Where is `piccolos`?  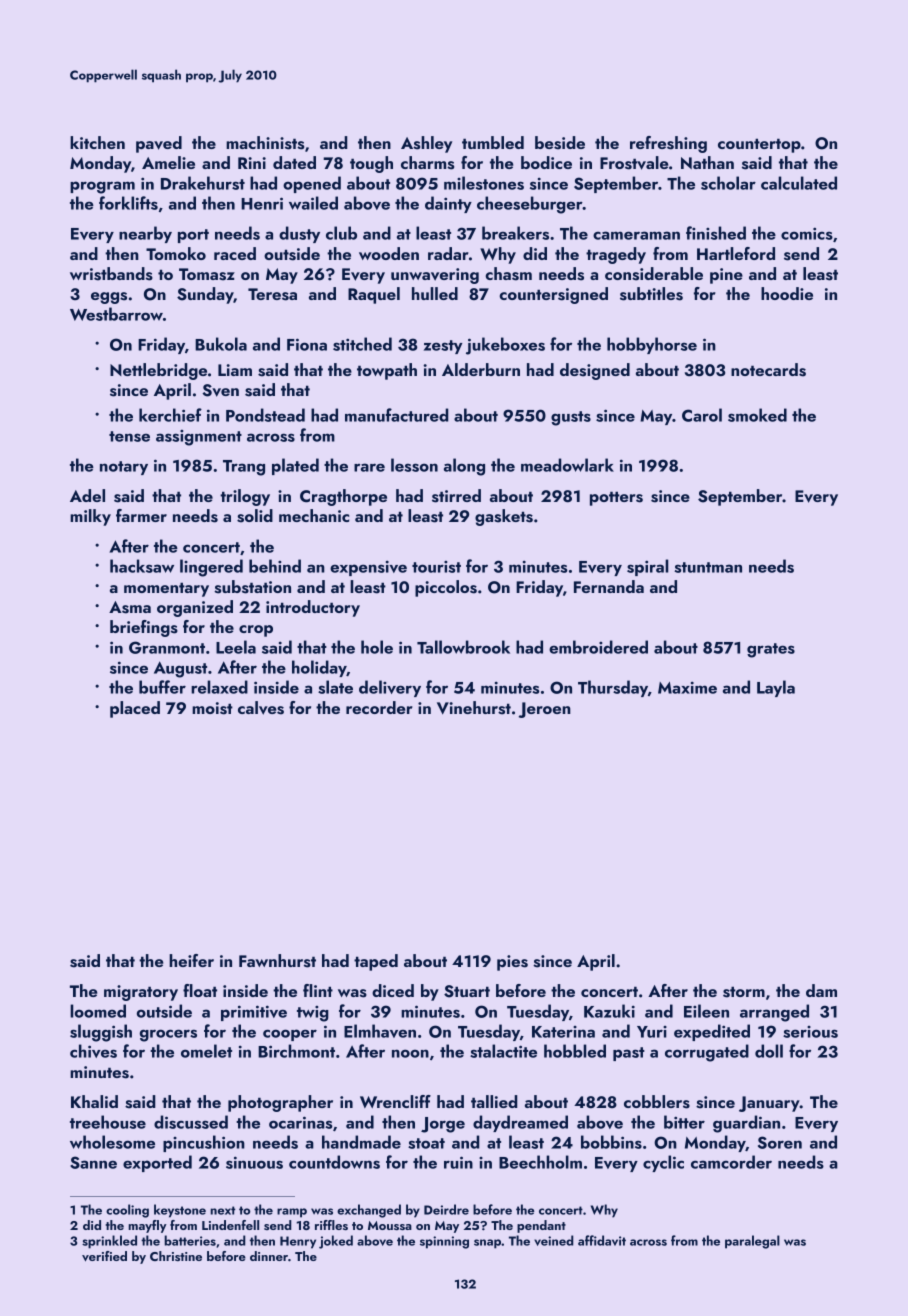
piccolos is located at coordinates (446, 588).
